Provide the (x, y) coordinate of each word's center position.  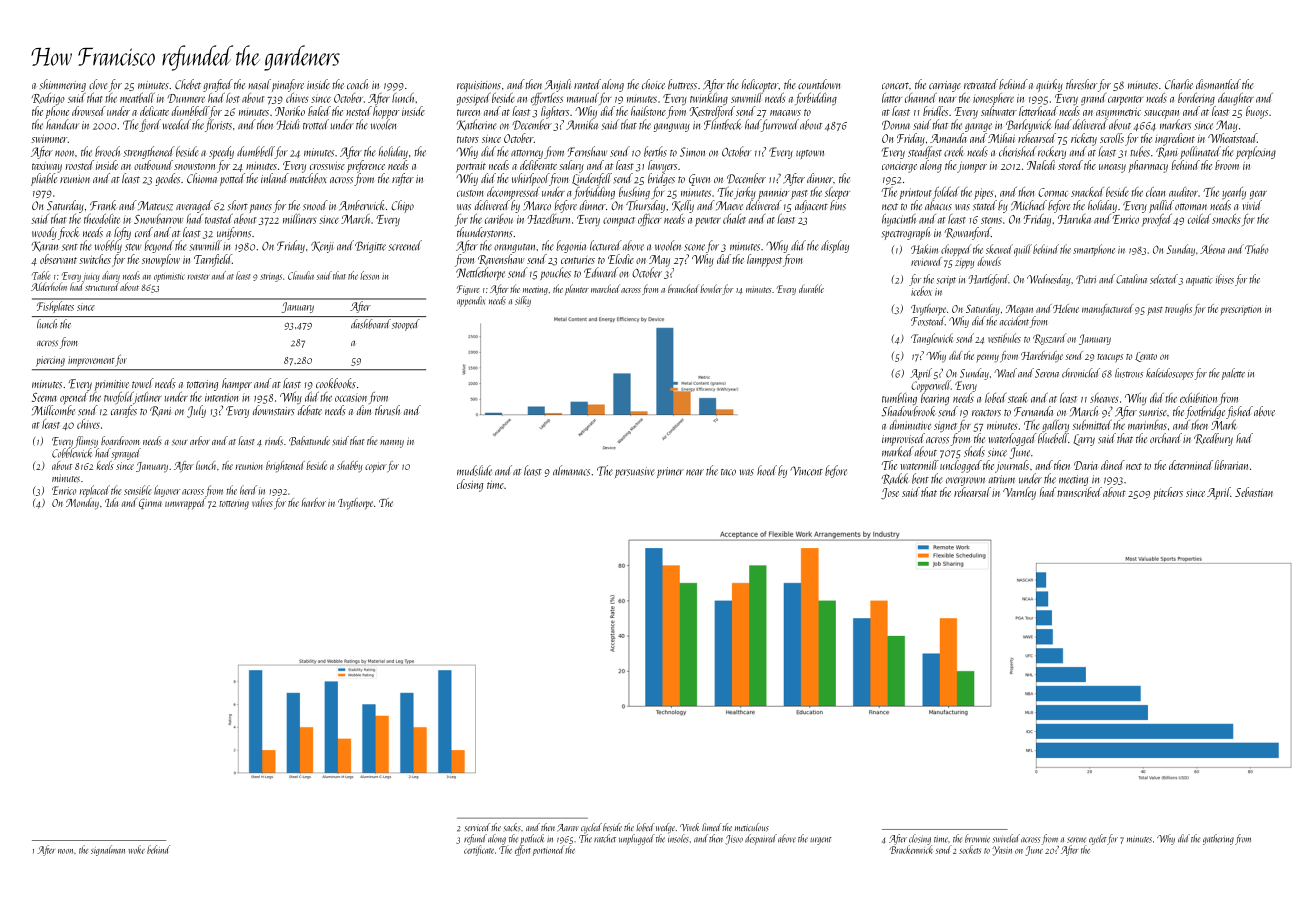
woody (44, 233)
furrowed (780, 125)
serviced (477, 827)
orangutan (515, 248)
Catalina (1131, 279)
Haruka (1074, 219)
